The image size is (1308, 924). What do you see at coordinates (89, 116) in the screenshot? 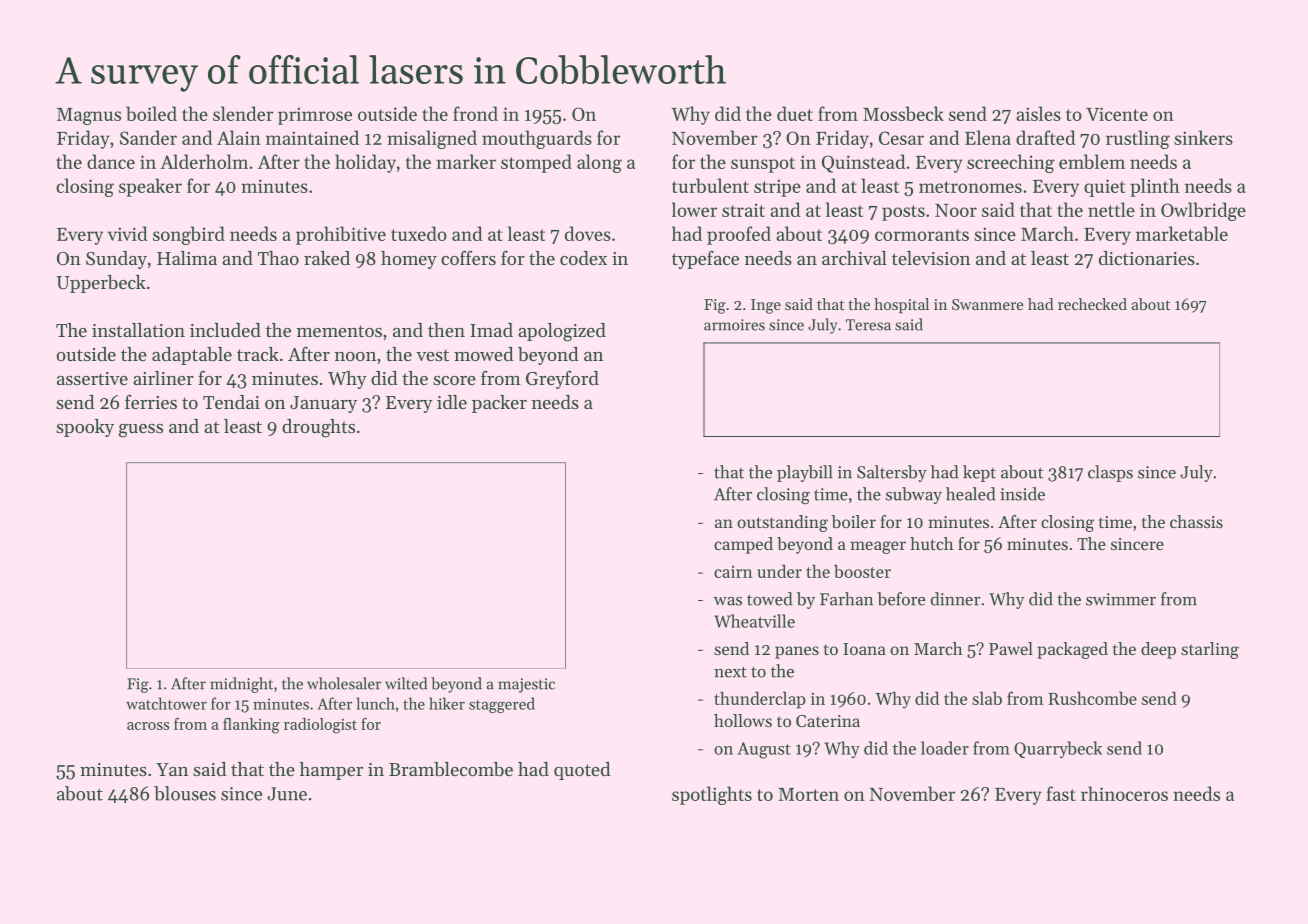
I see `Magnus` at bounding box center [89, 116].
